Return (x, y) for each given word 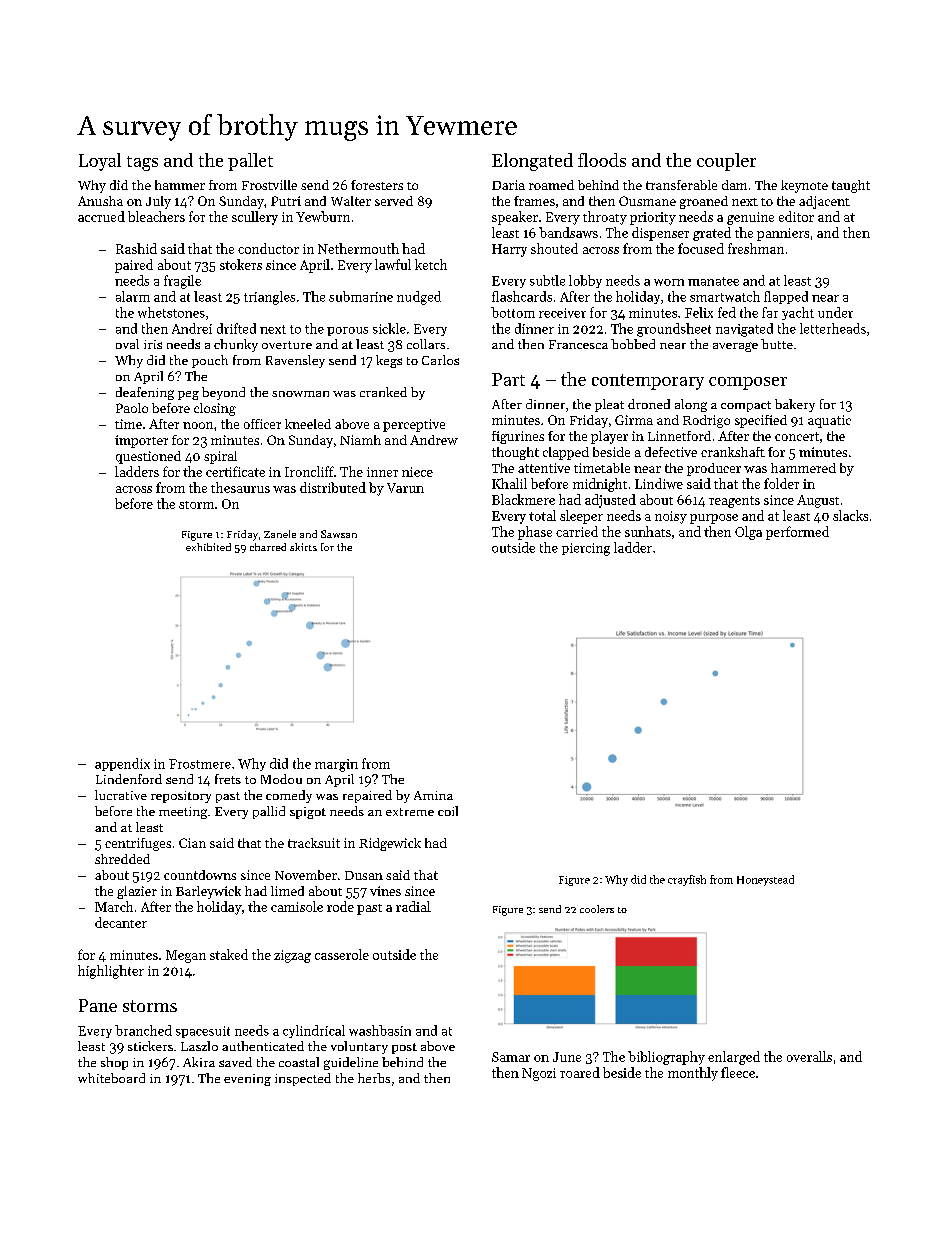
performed (797, 533)
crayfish (687, 880)
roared (580, 1072)
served (394, 201)
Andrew (434, 440)
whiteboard (111, 1078)
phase (535, 533)
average (735, 347)
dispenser (660, 234)
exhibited (208, 547)
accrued (101, 216)
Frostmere (200, 764)
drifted (236, 328)
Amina (433, 795)
